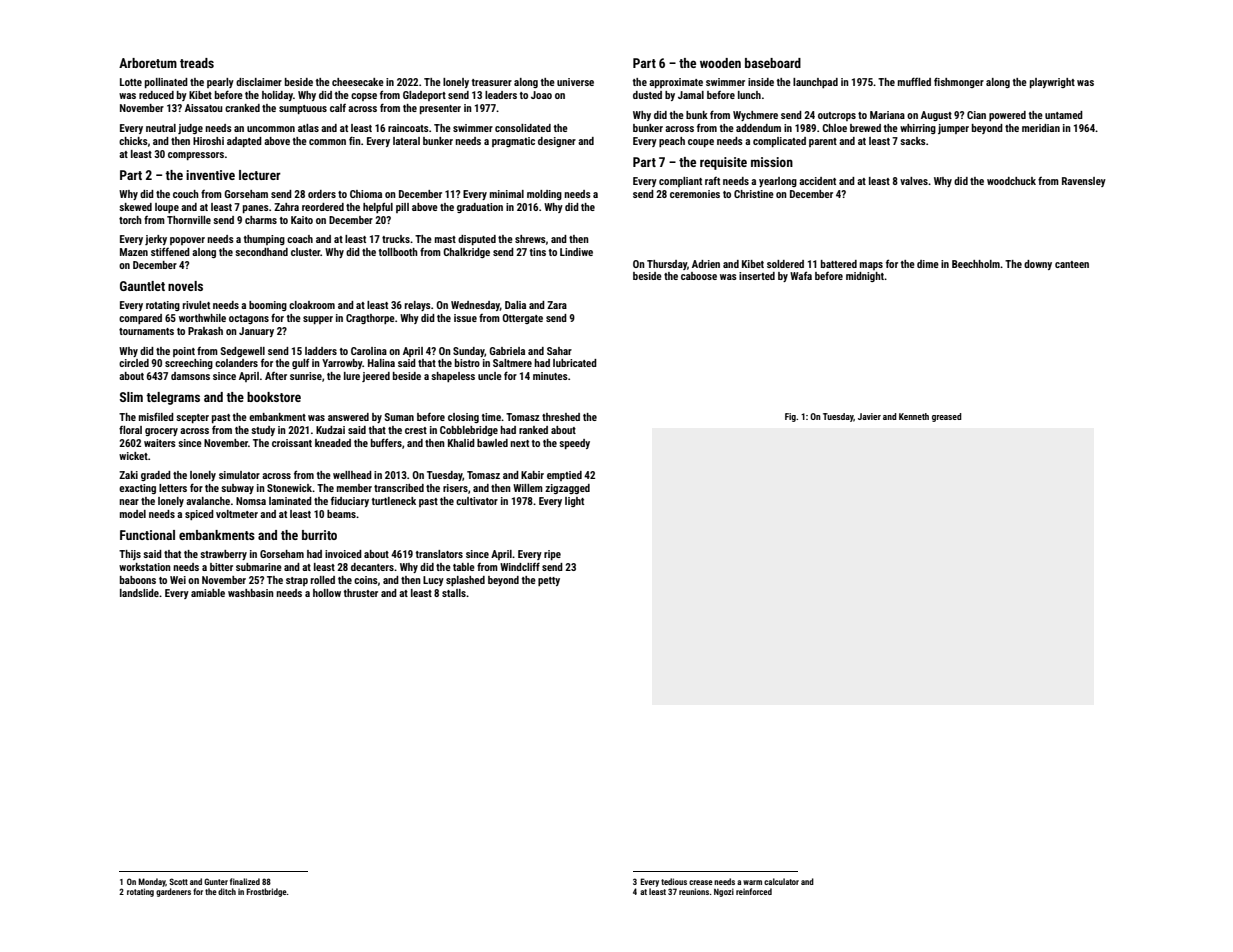 This screenshot has width=1233, height=952. What do you see at coordinates (790, 417) in the screenshot?
I see `Fig` at bounding box center [790, 417].
